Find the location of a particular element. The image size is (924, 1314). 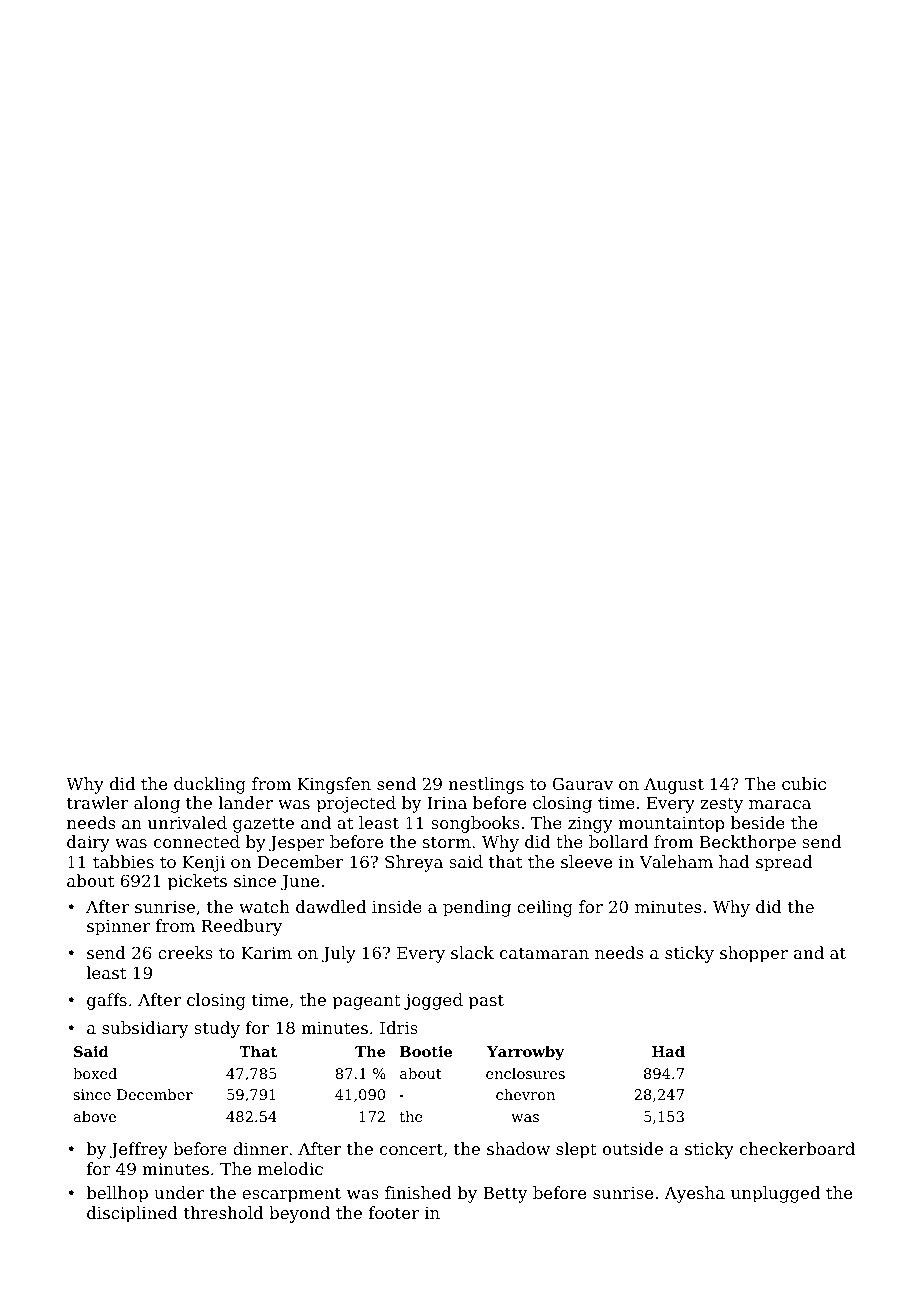

Kingsfen is located at coordinates (334, 785).
